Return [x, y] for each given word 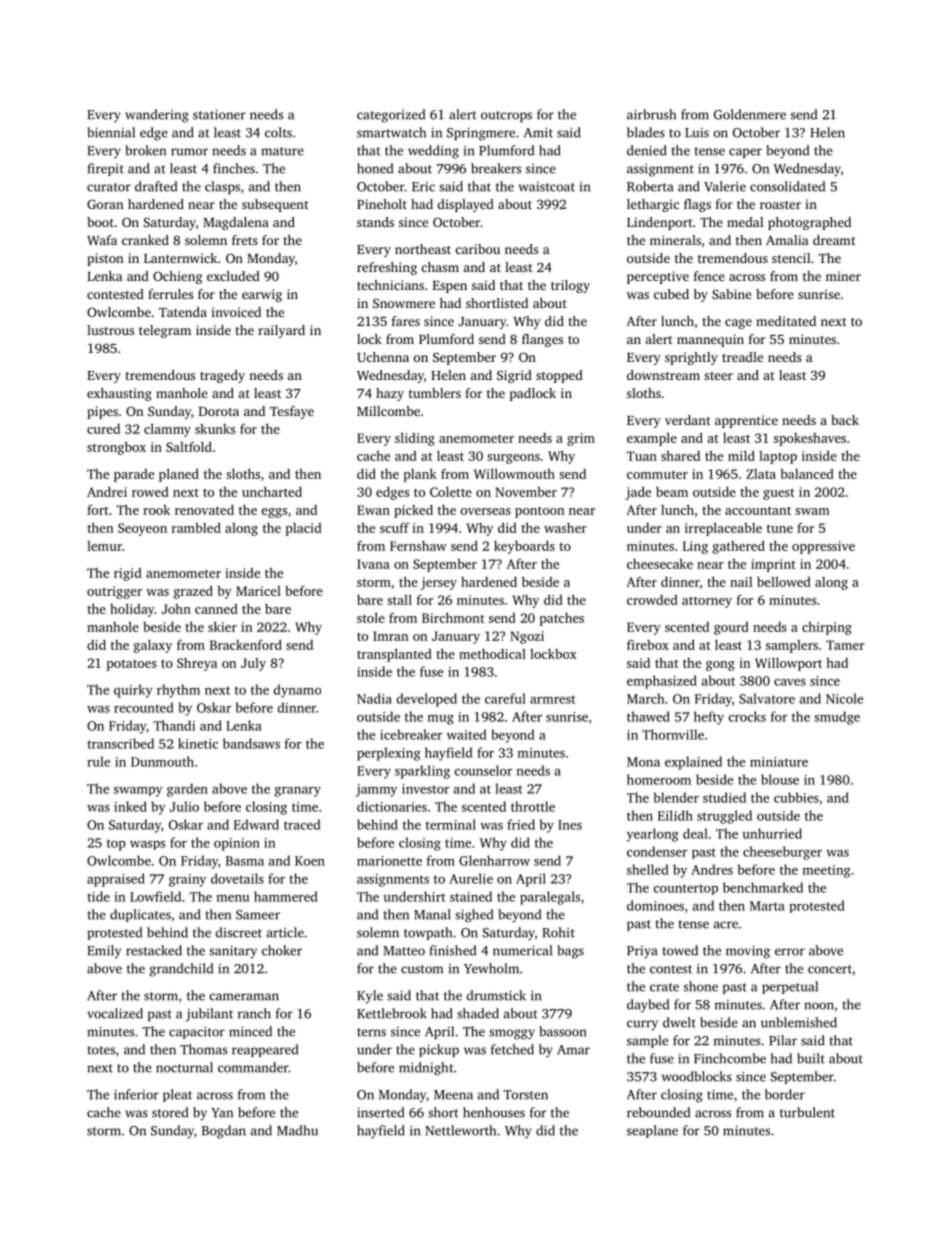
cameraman [244, 997]
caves [790, 682]
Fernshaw [418, 546]
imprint [773, 565]
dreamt [834, 240]
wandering [157, 116]
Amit [538, 132]
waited [467, 734]
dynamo [297, 691]
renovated [204, 510]
